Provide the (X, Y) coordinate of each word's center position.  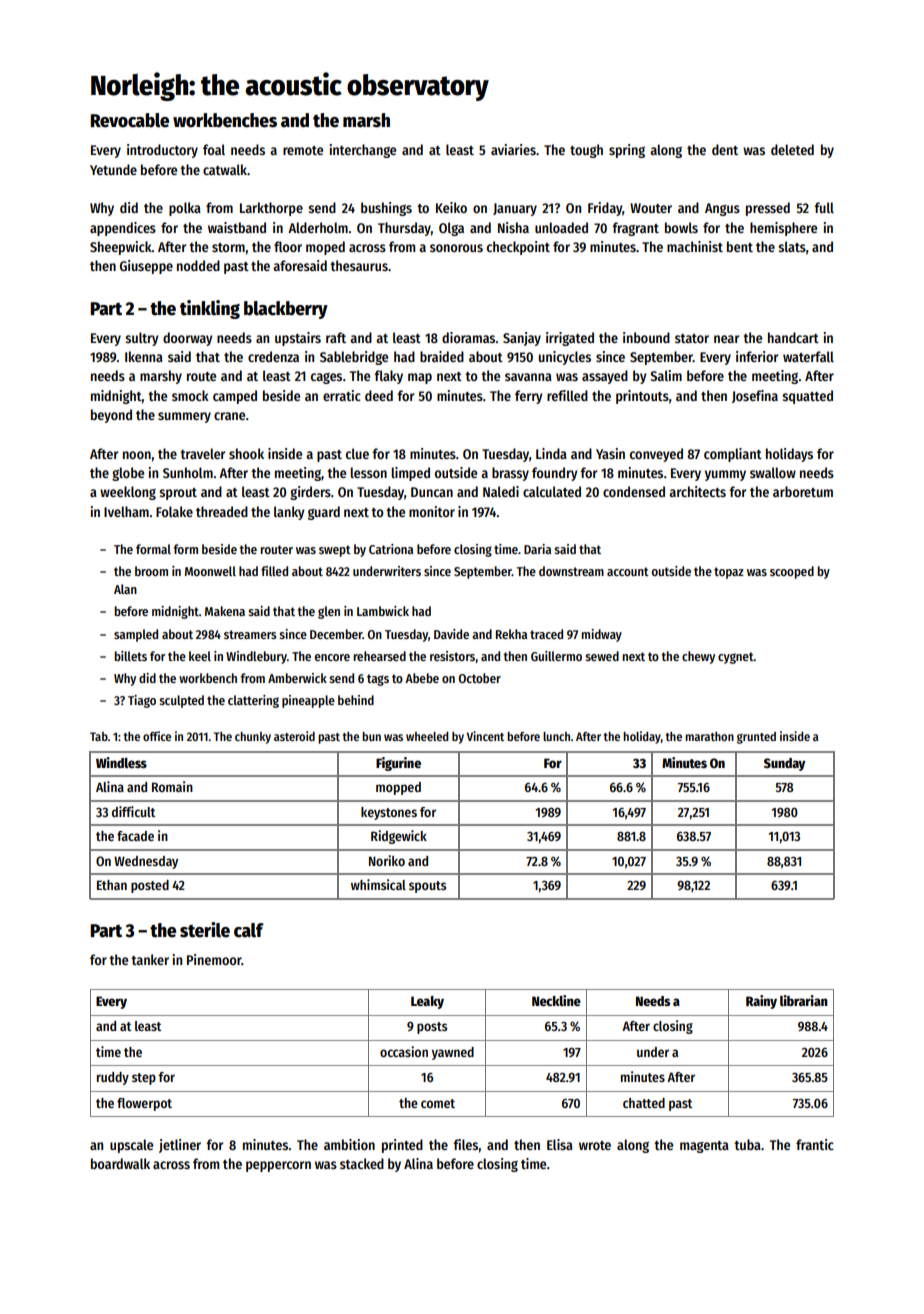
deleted (792, 149)
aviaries (513, 149)
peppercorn (278, 1166)
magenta (704, 1147)
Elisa (560, 1144)
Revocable (129, 120)
